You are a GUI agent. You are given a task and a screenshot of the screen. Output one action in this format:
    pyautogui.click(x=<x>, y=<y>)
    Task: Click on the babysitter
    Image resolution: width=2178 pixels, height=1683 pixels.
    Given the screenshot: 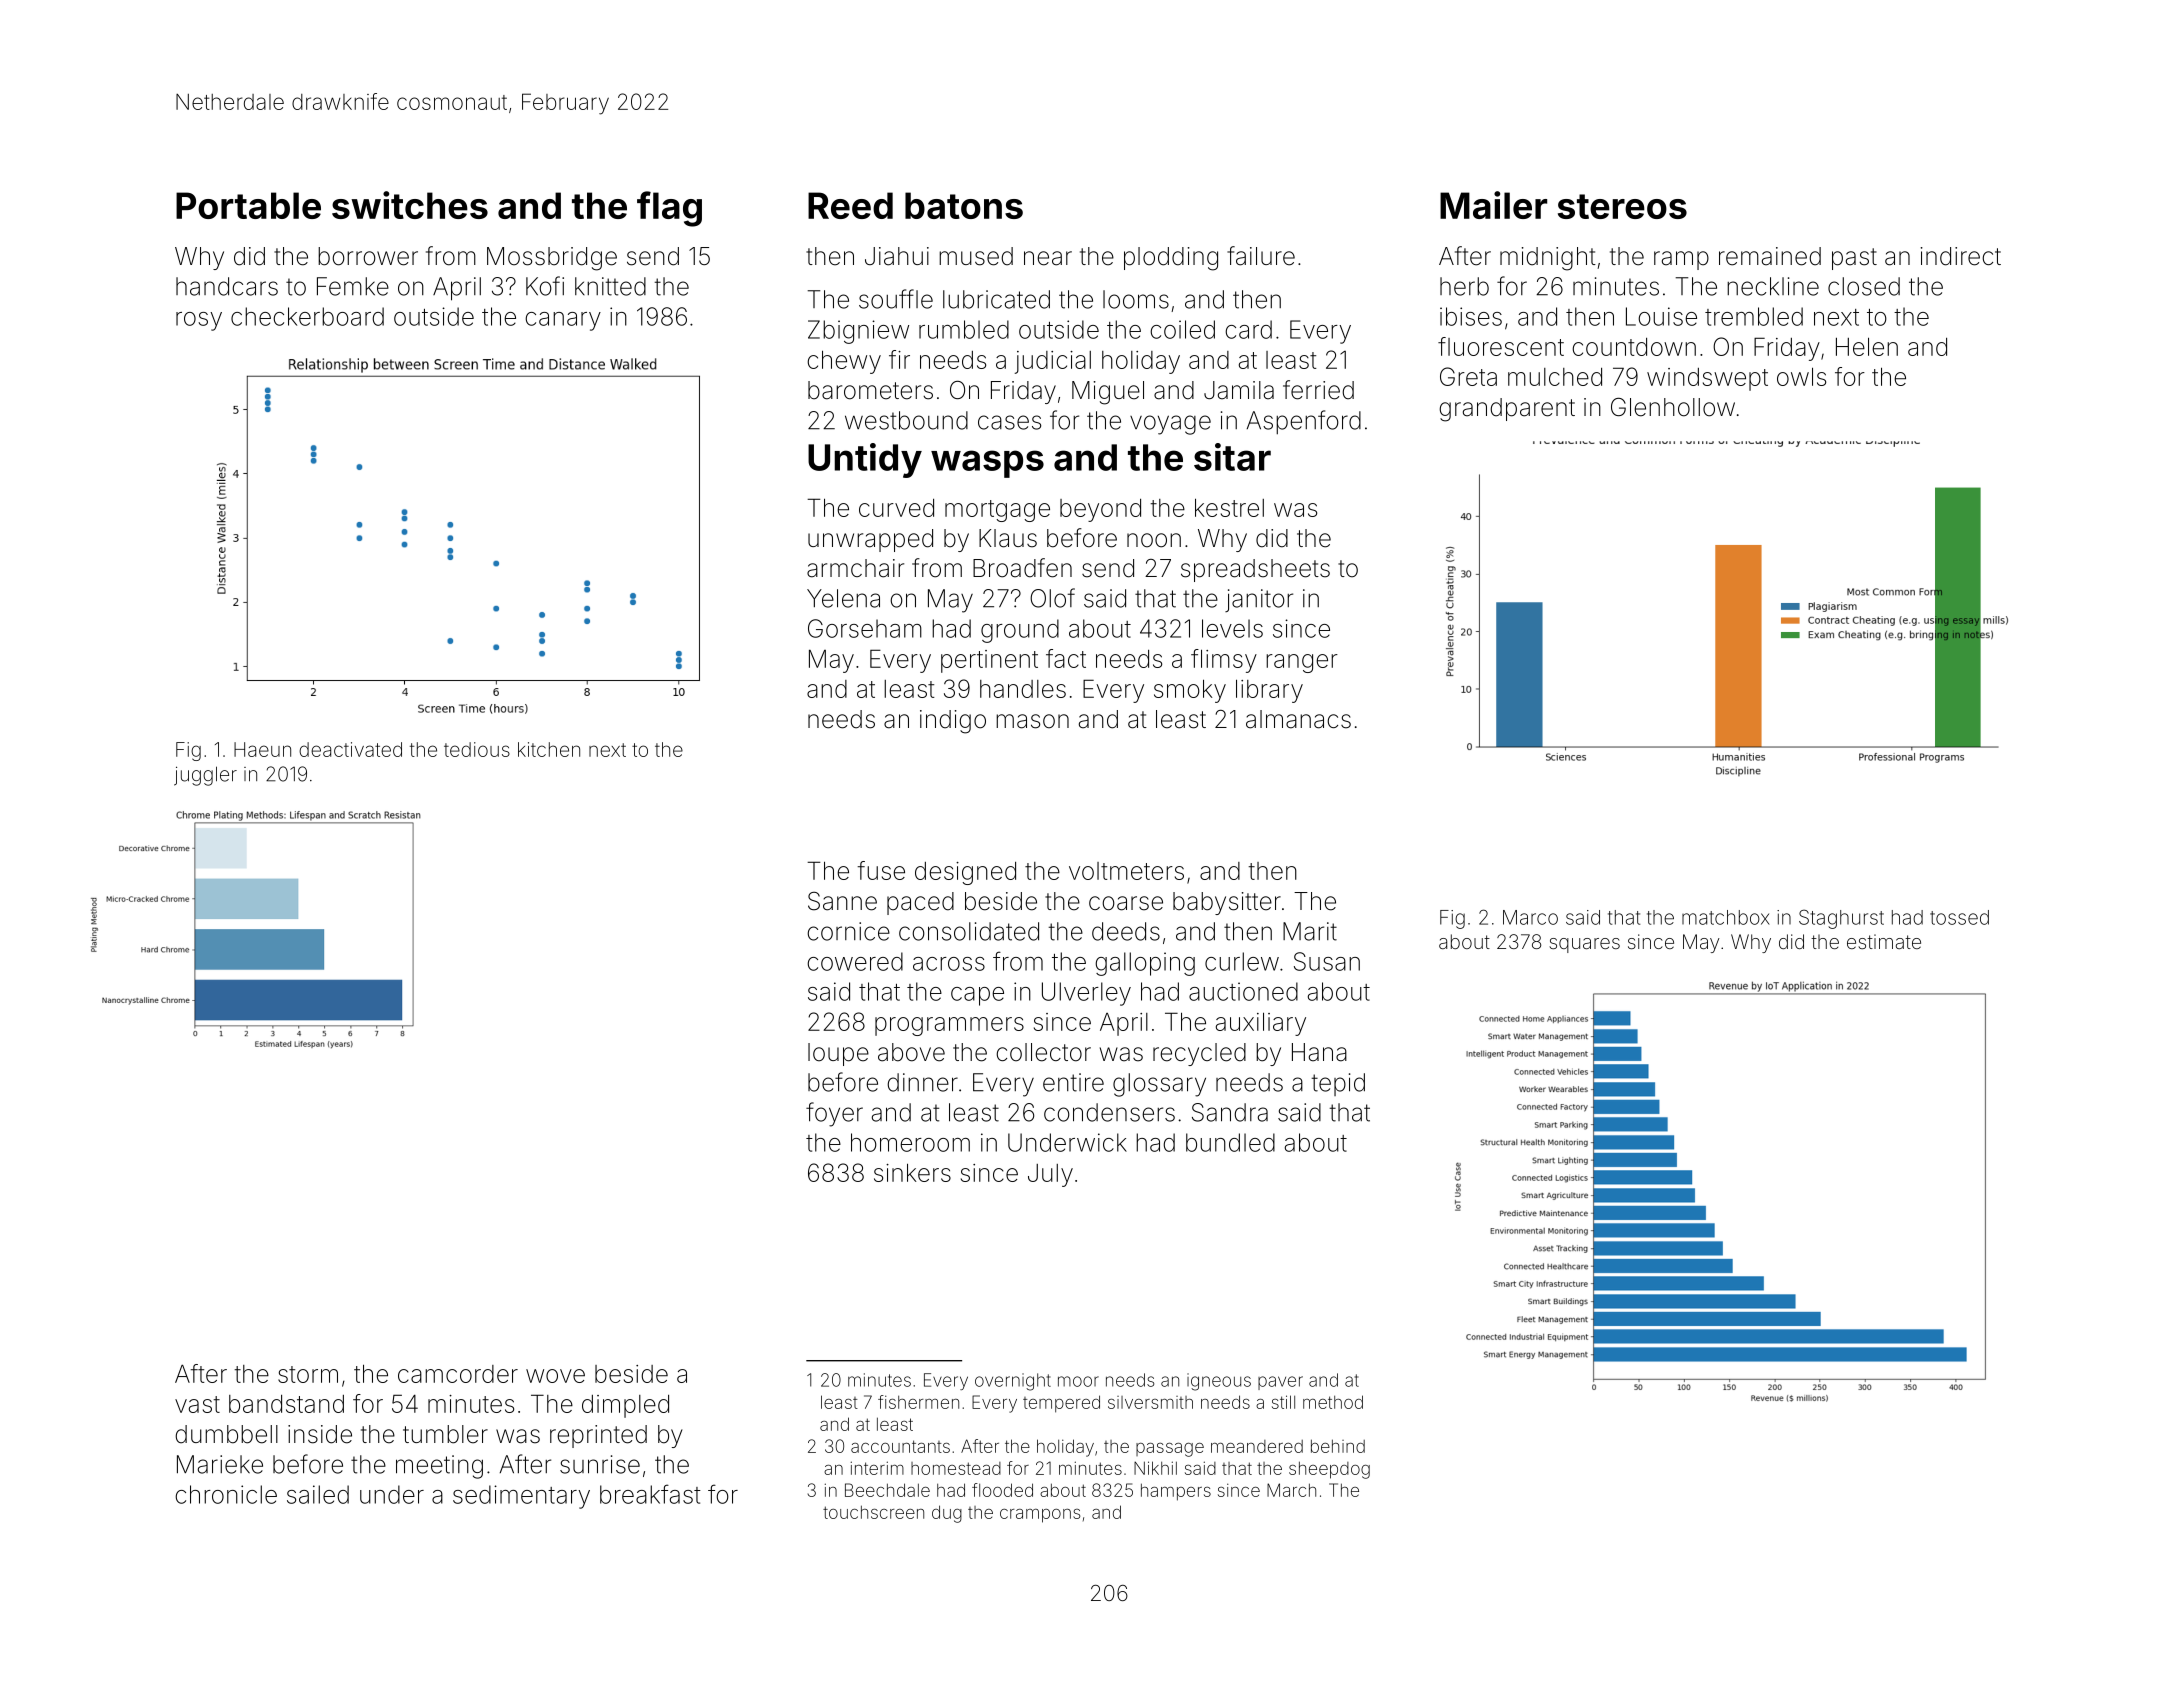 What is the action you would take?
    pyautogui.click(x=1227, y=903)
